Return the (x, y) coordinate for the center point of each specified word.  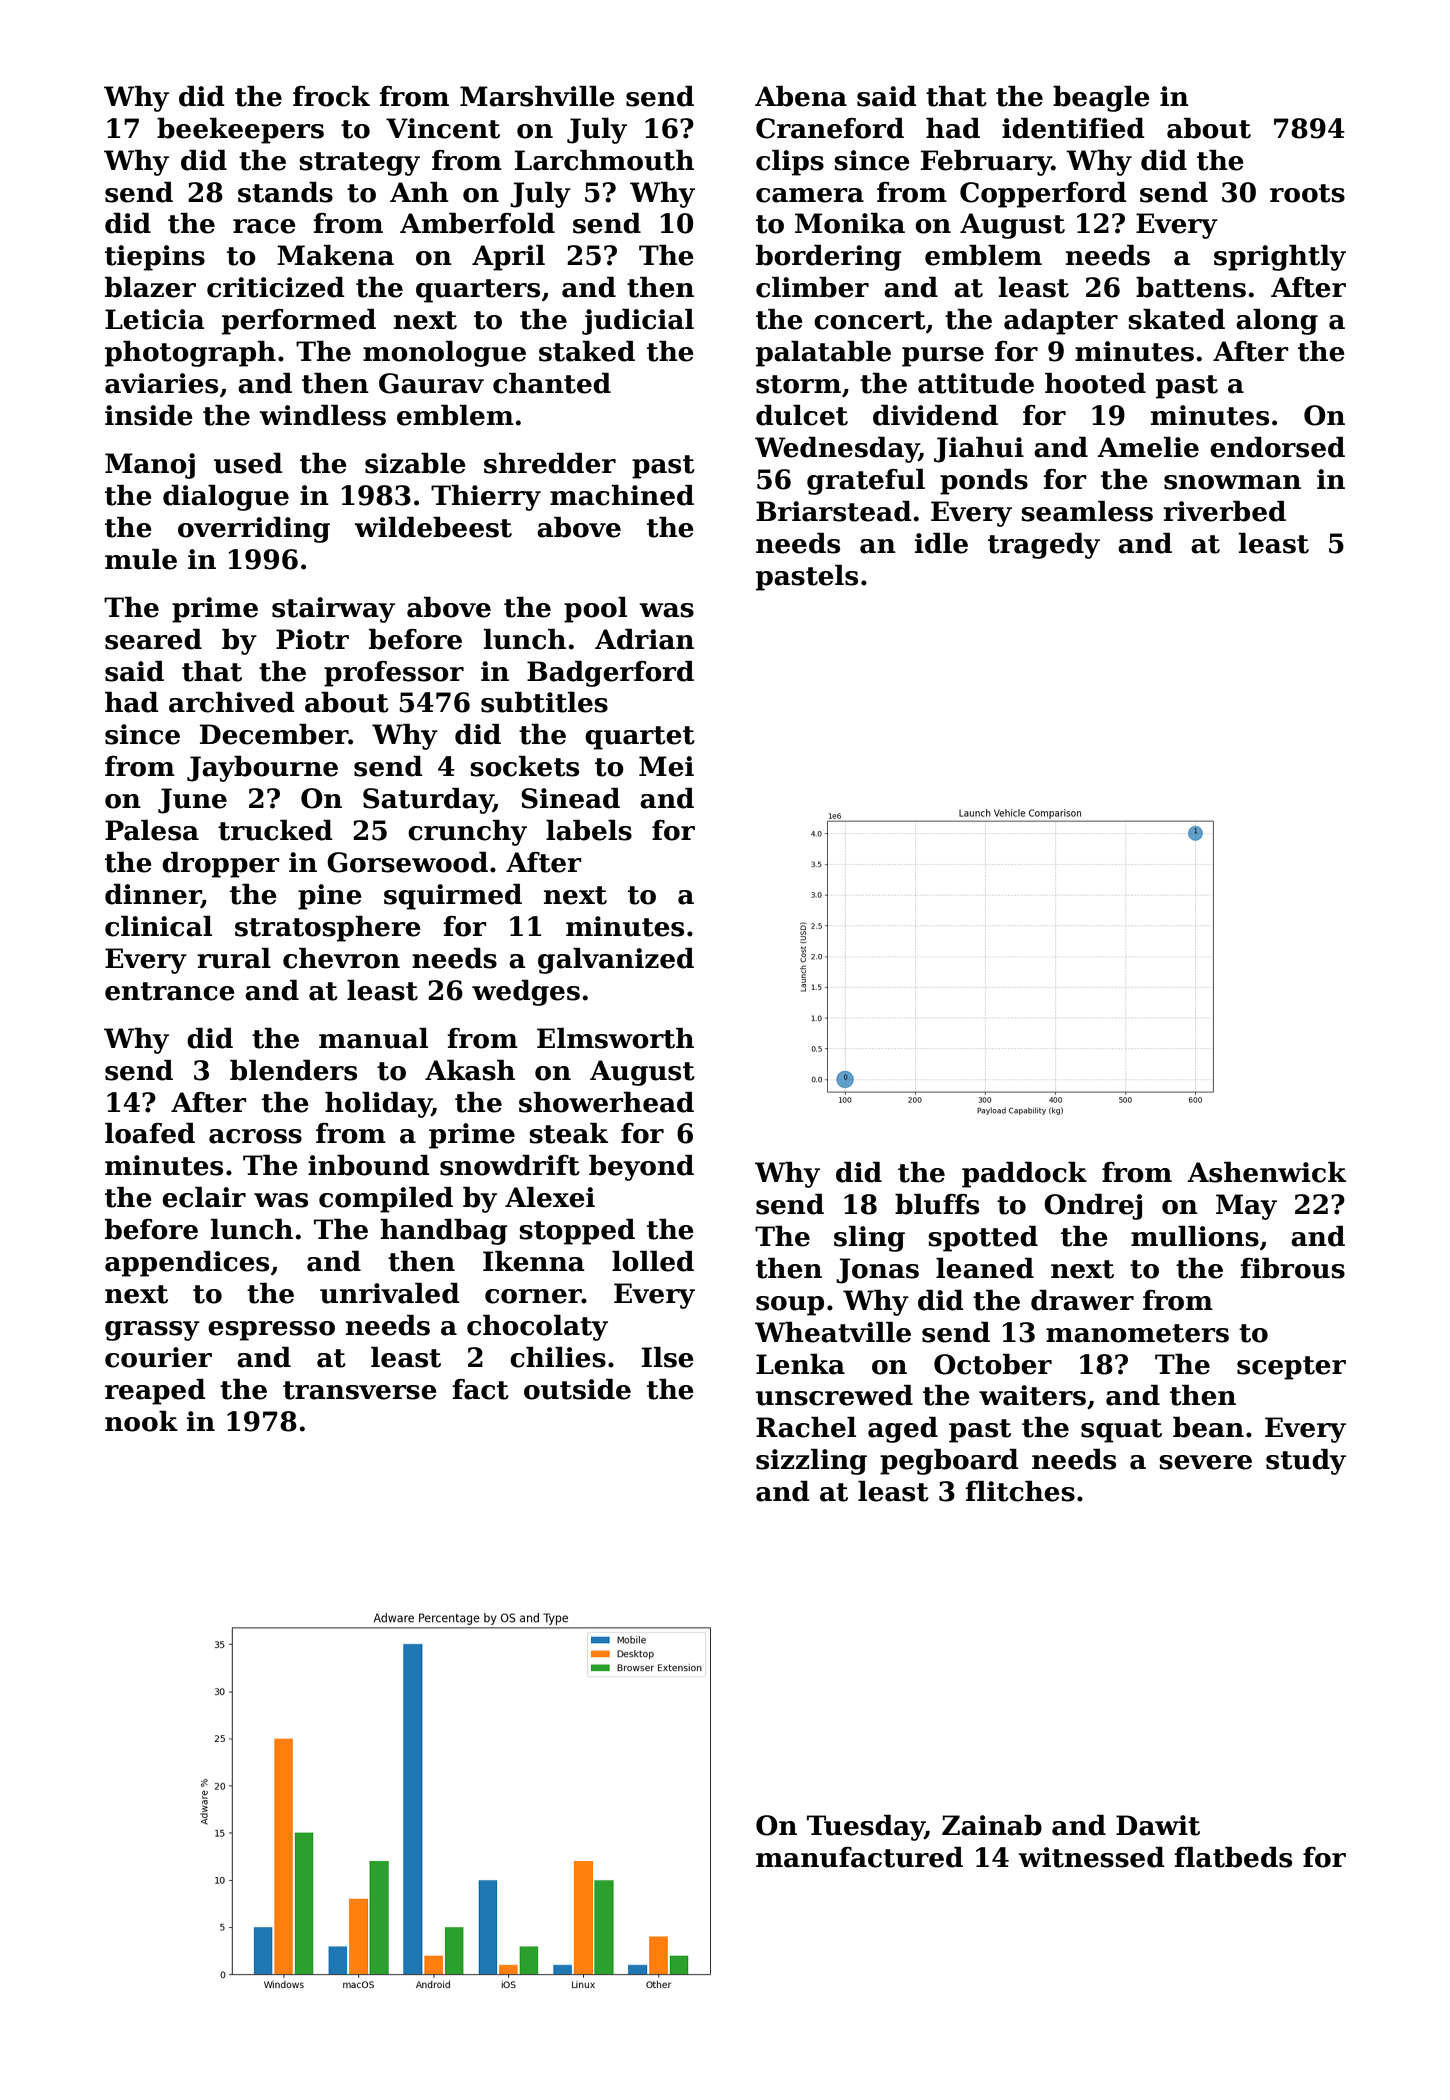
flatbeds (1233, 1857)
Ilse (668, 1357)
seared (153, 639)
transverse (360, 1390)
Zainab (992, 1825)
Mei (666, 766)
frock (331, 96)
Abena (801, 96)
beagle (1101, 99)
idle (941, 543)
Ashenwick (1266, 1172)
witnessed (1091, 1857)
